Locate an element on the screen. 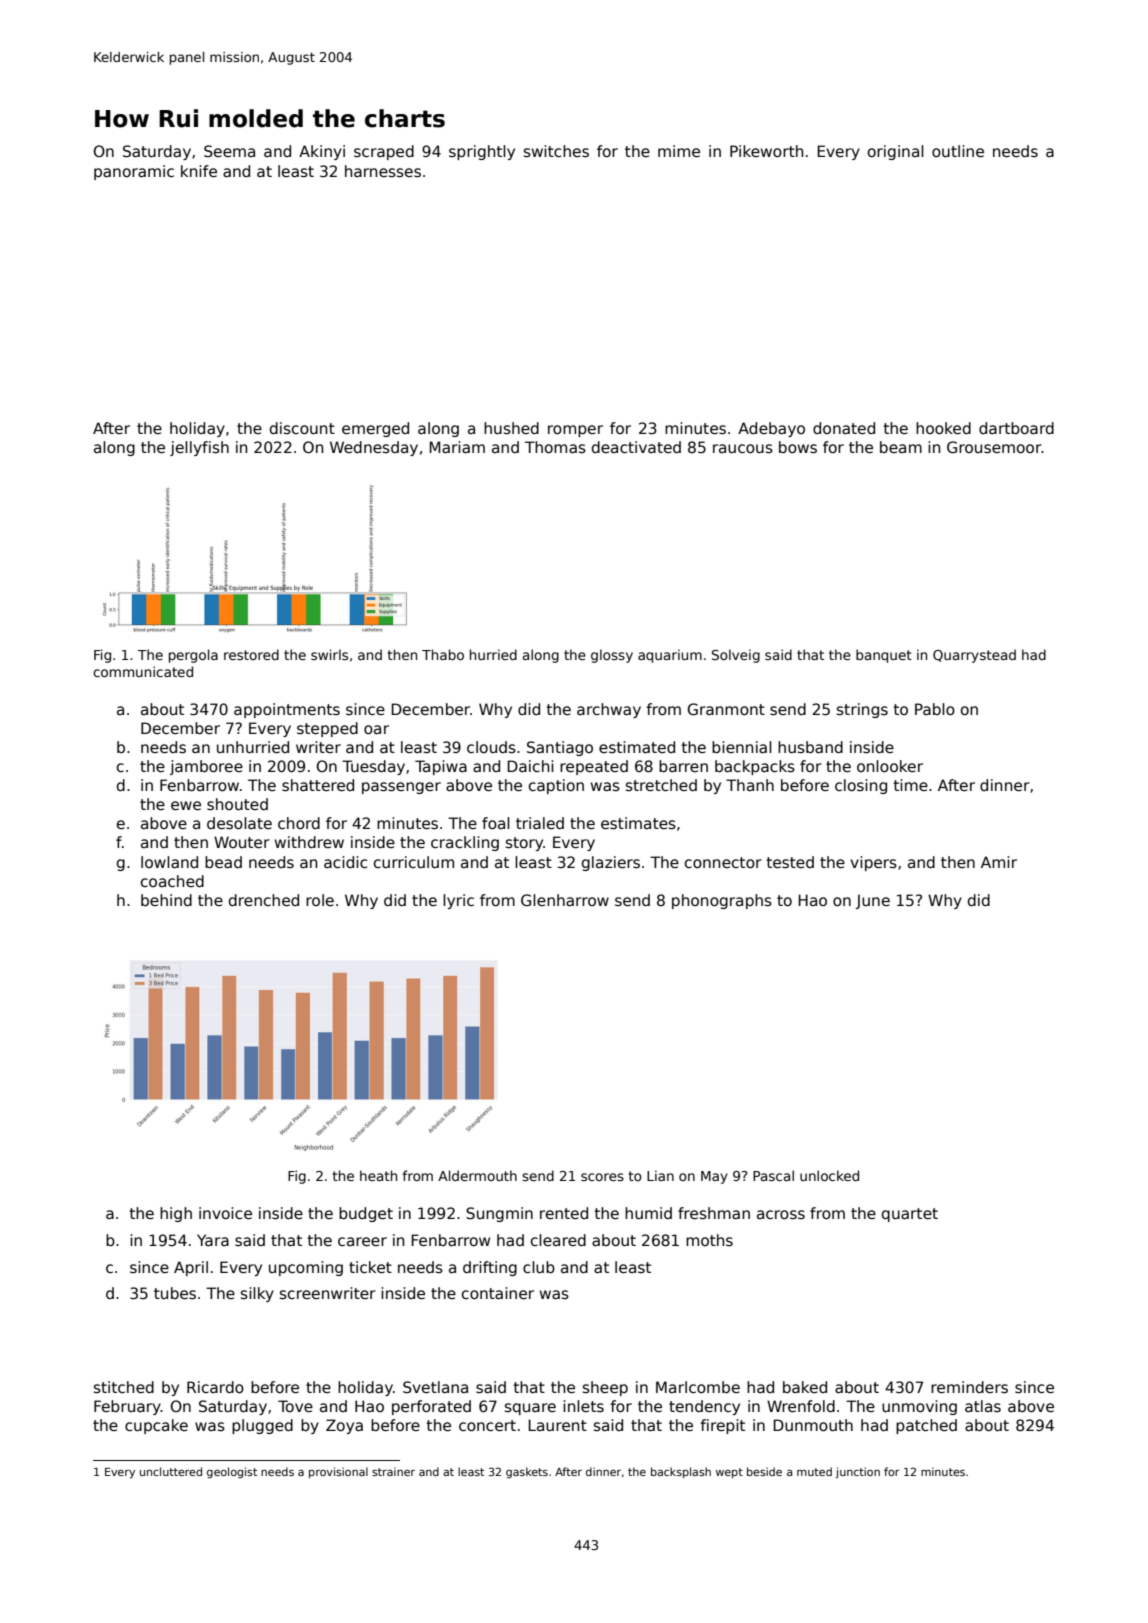 This screenshot has width=1148, height=1623. switches is located at coordinates (556, 151).
